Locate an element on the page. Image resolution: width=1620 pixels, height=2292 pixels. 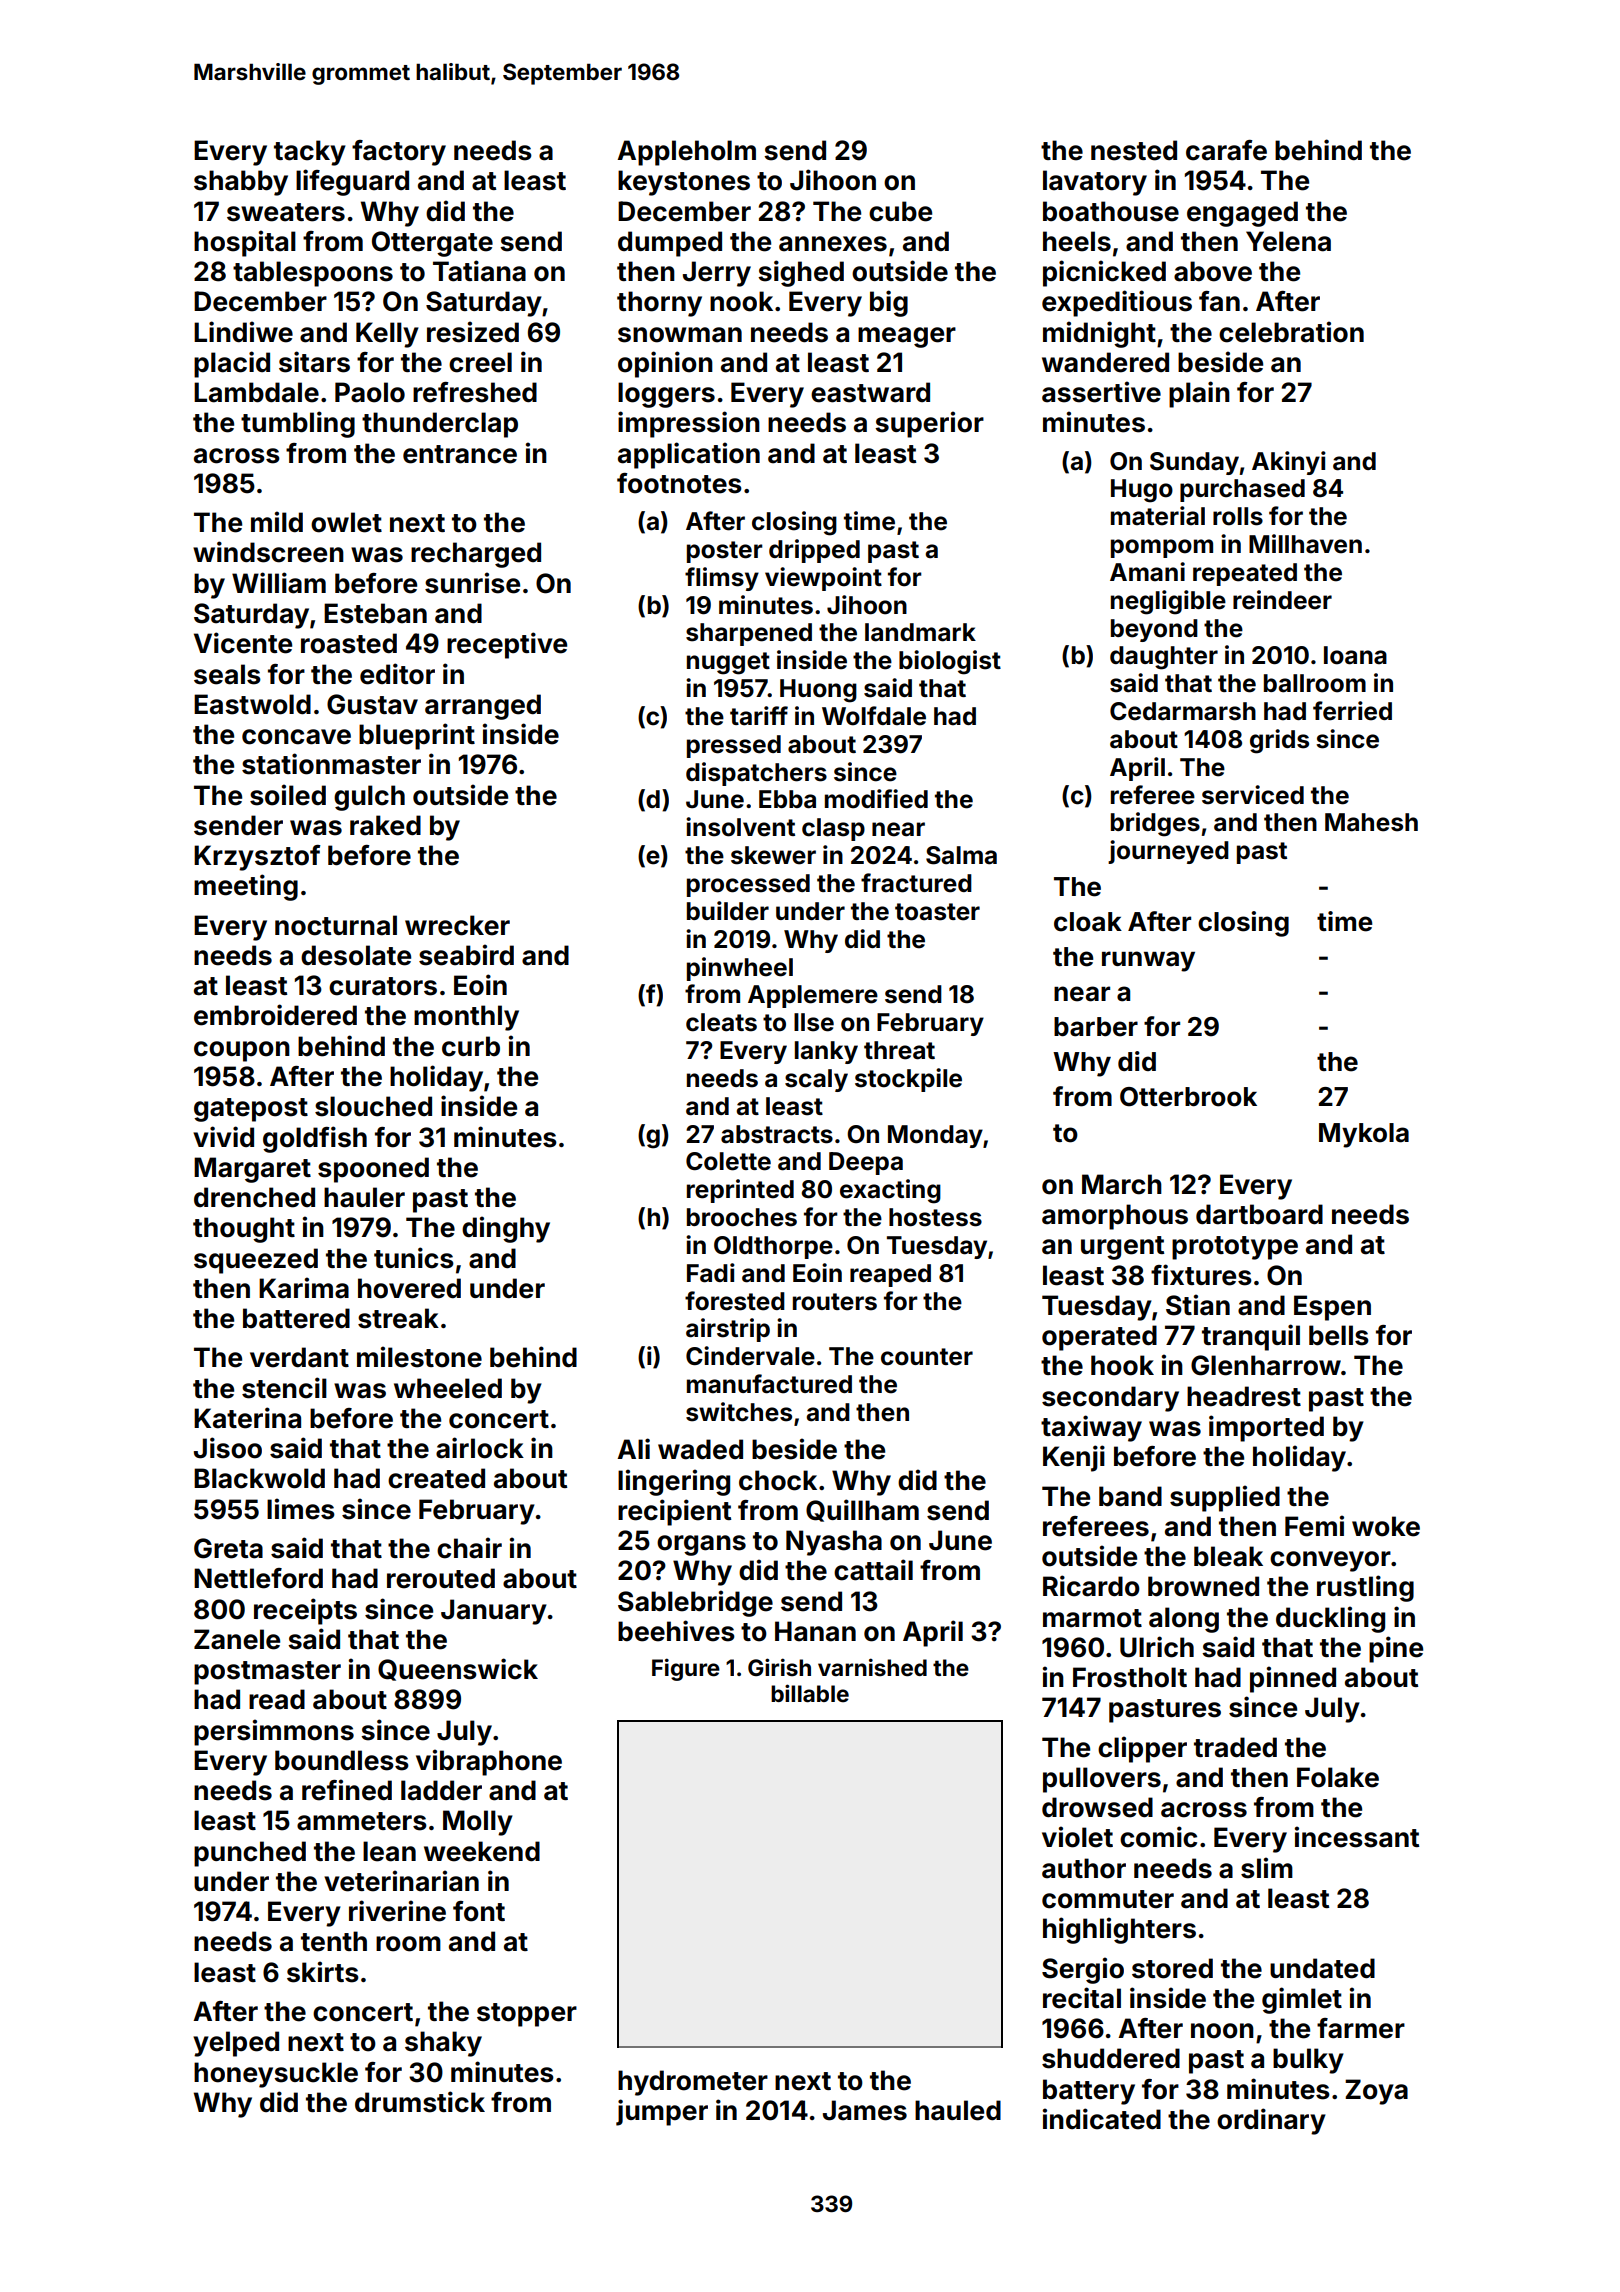
celebration is located at coordinates (1291, 332).
